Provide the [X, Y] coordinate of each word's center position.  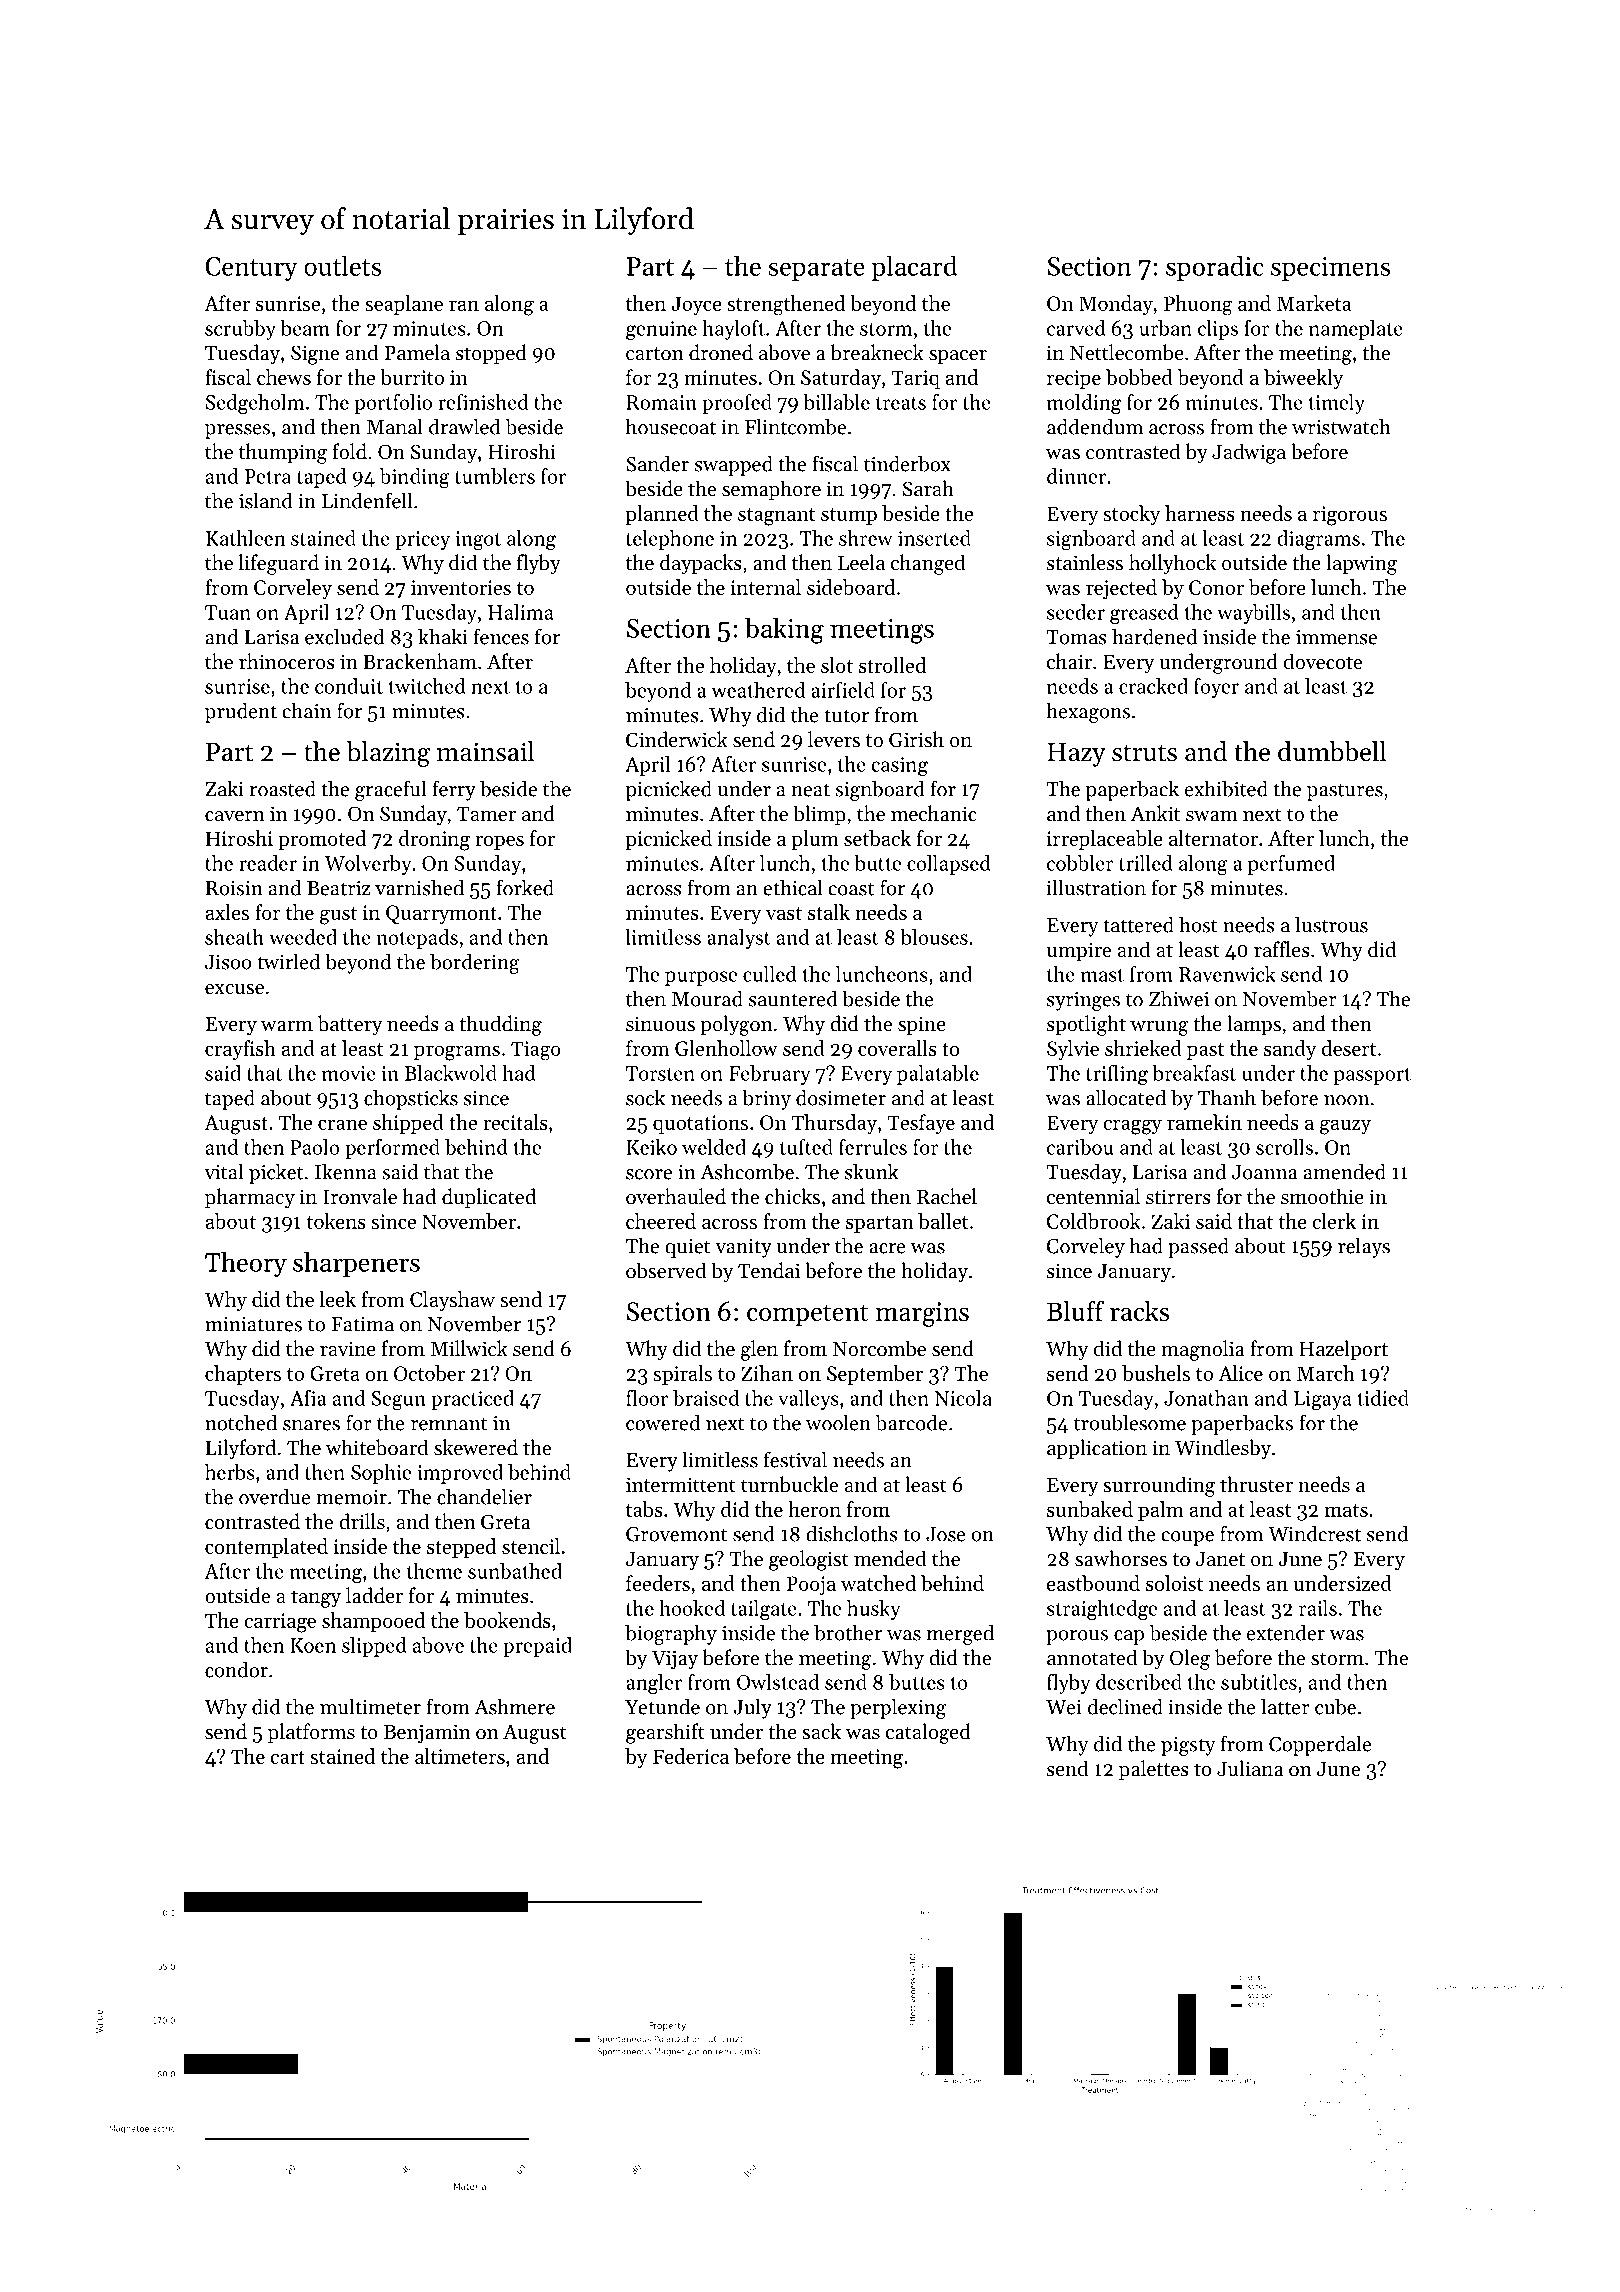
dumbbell [1332, 751]
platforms [311, 1733]
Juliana [1250, 1768]
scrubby [240, 330]
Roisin [234, 888]
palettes [1154, 1770]
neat [810, 790]
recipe [1074, 379]
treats [901, 403]
